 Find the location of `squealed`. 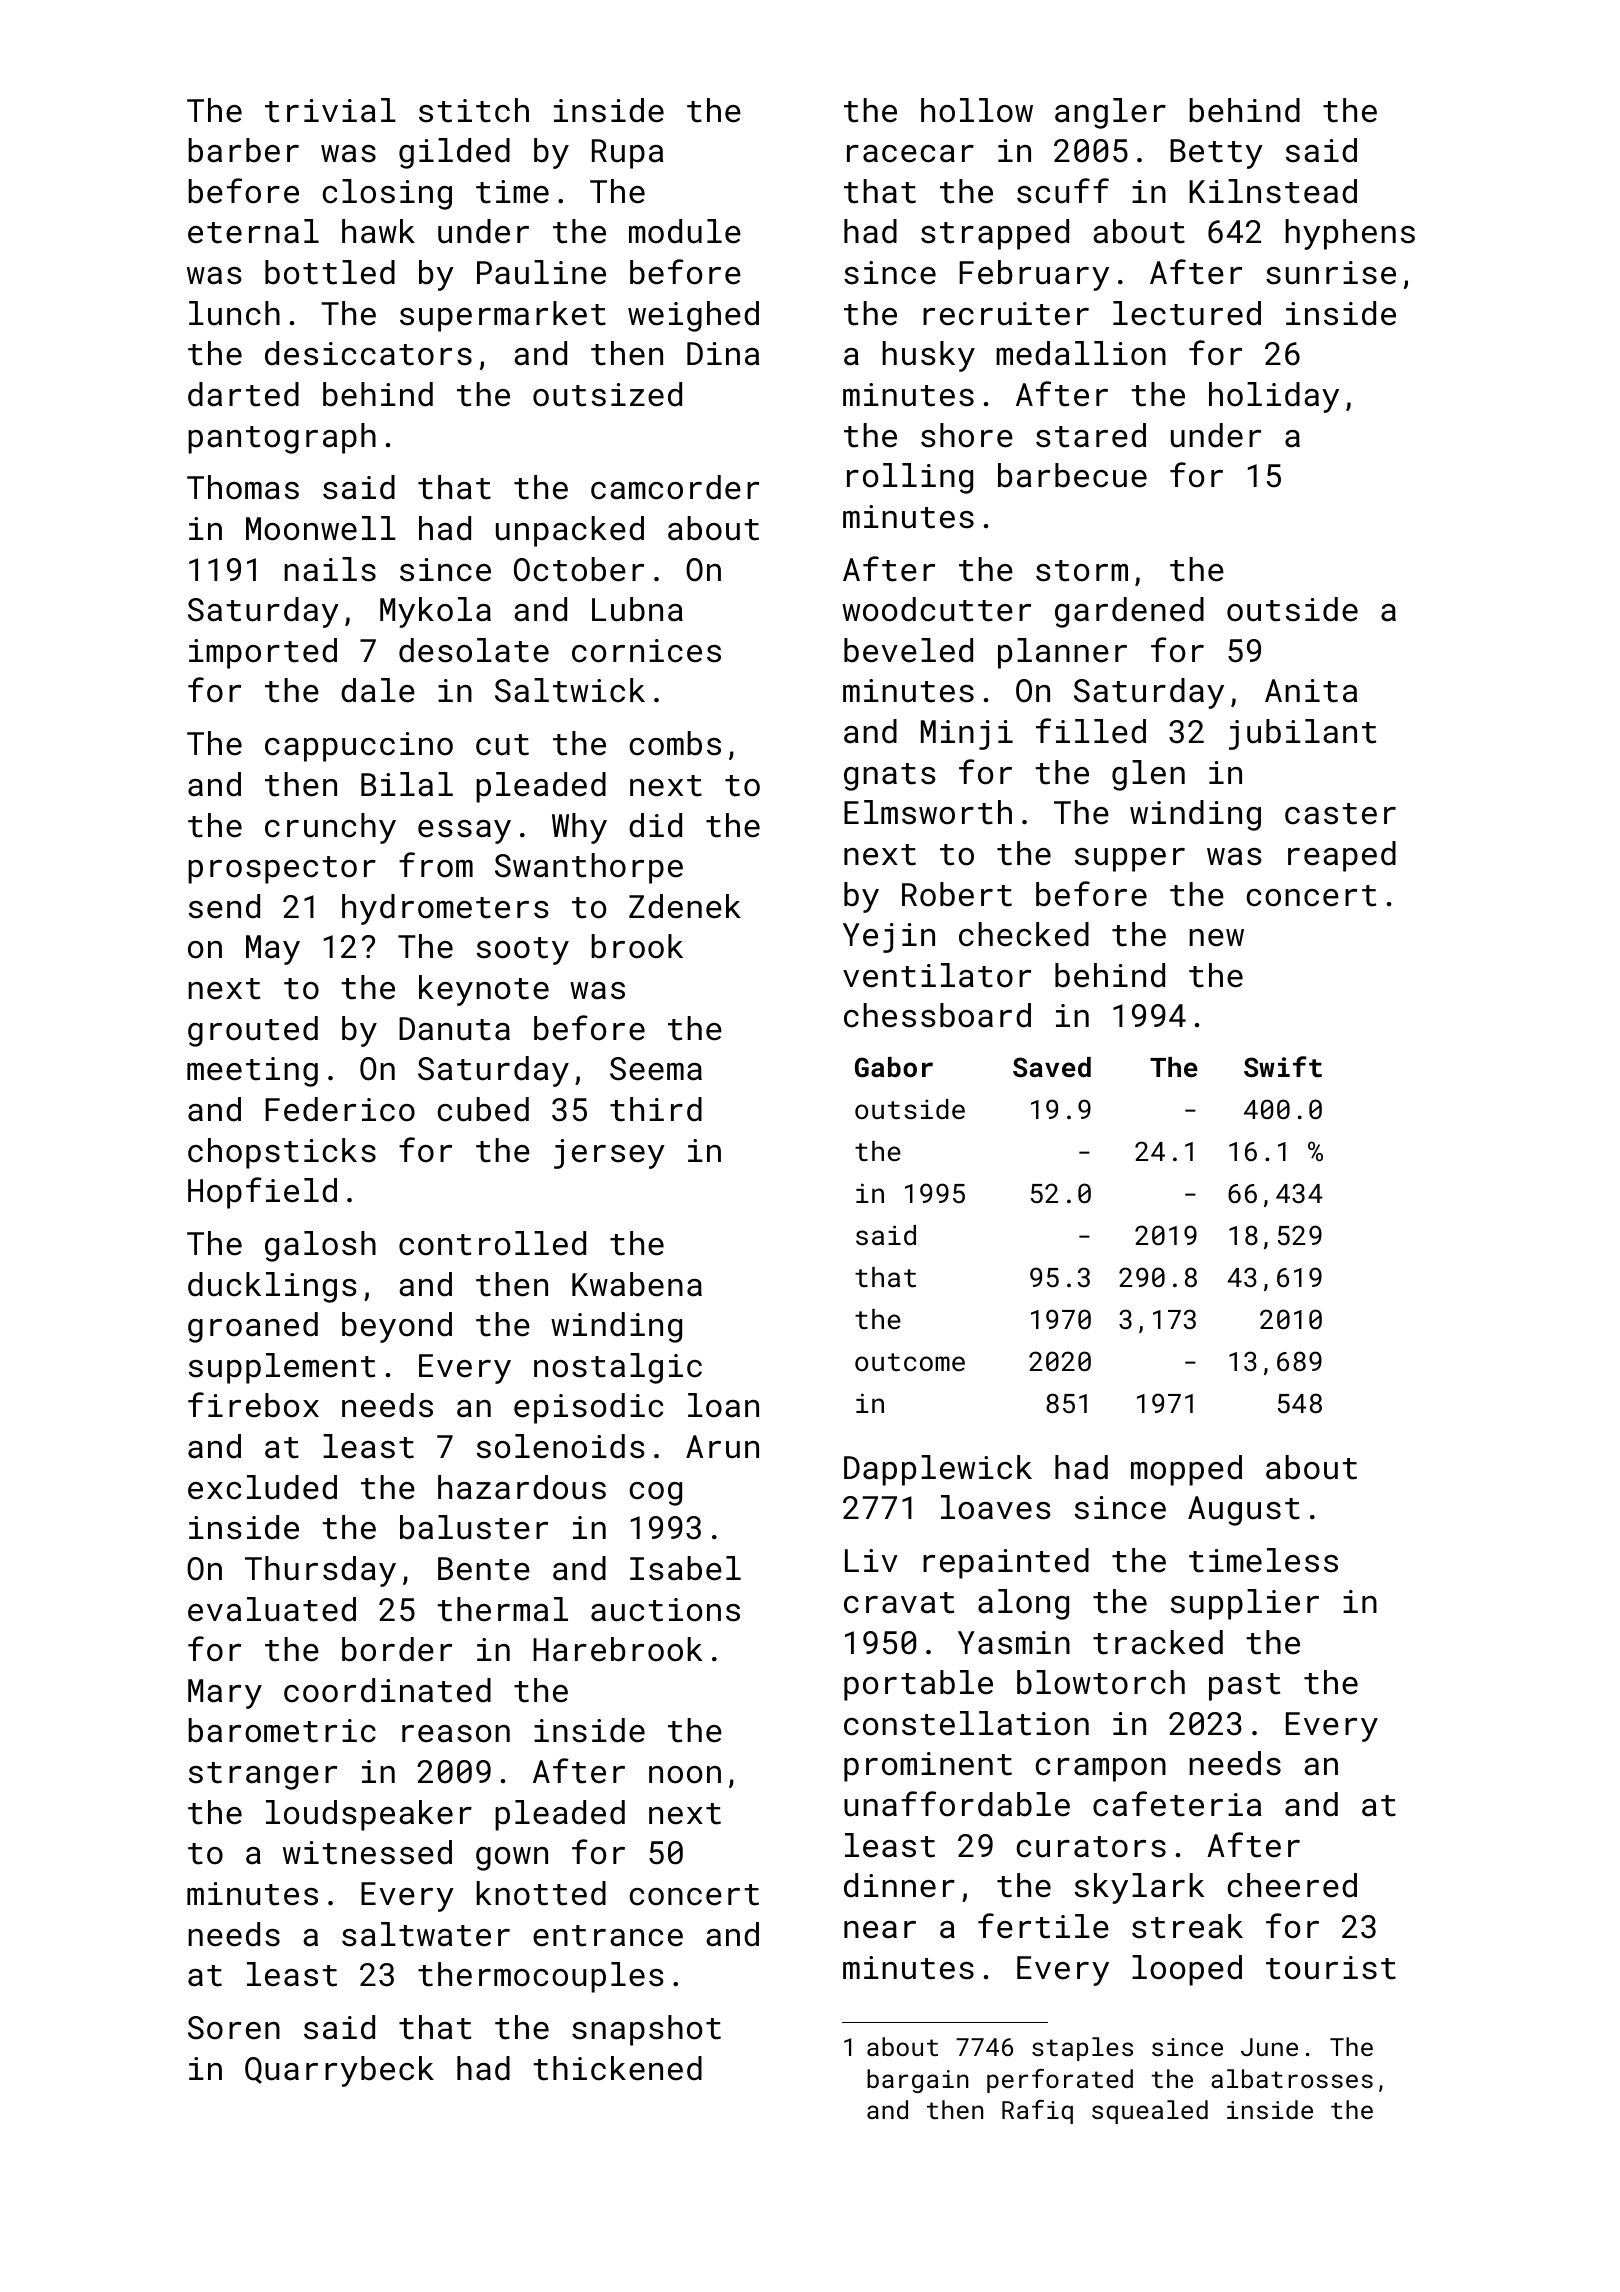

squealed is located at coordinates (1150, 2112).
